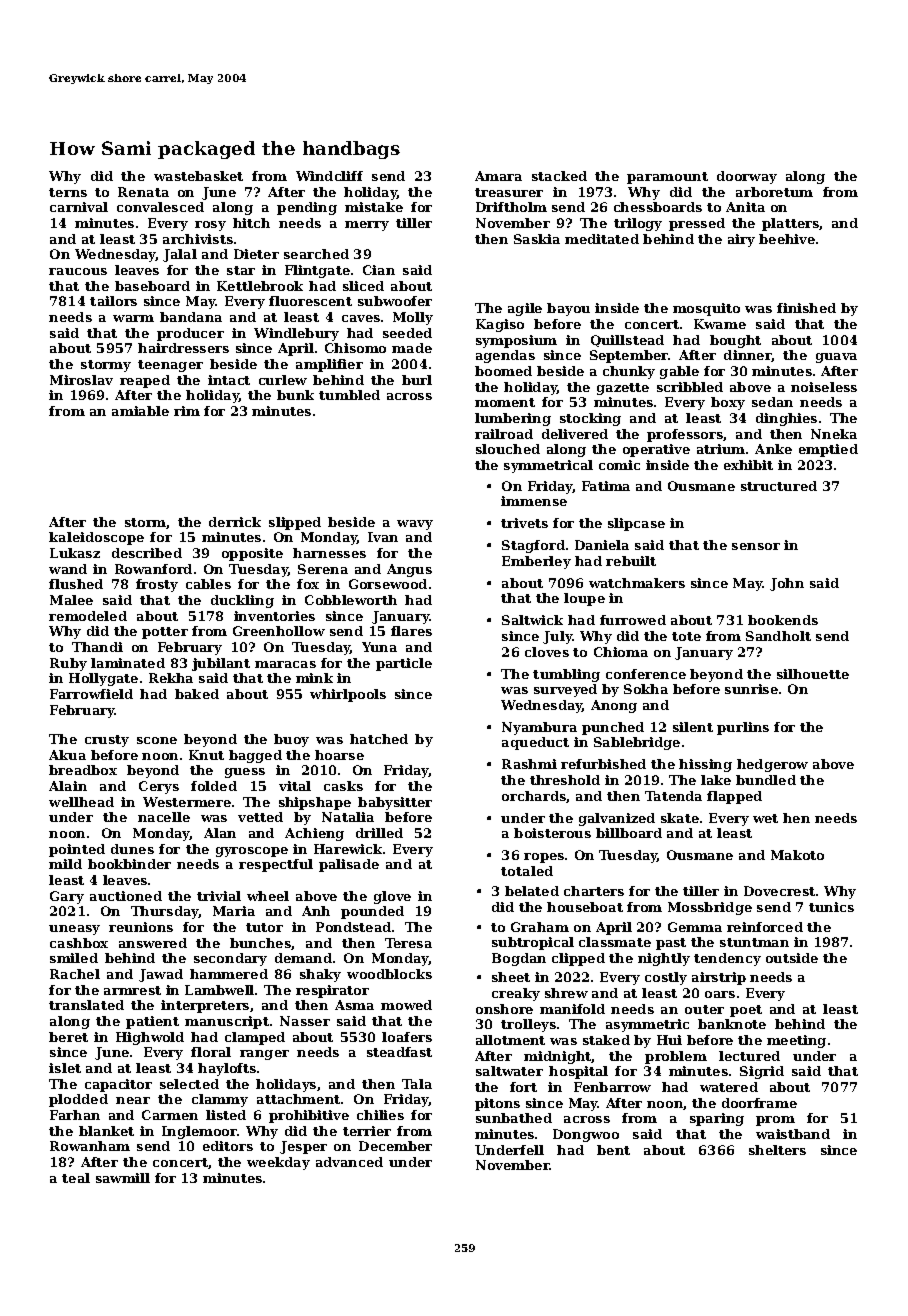  I want to click on Graham, so click(540, 927).
